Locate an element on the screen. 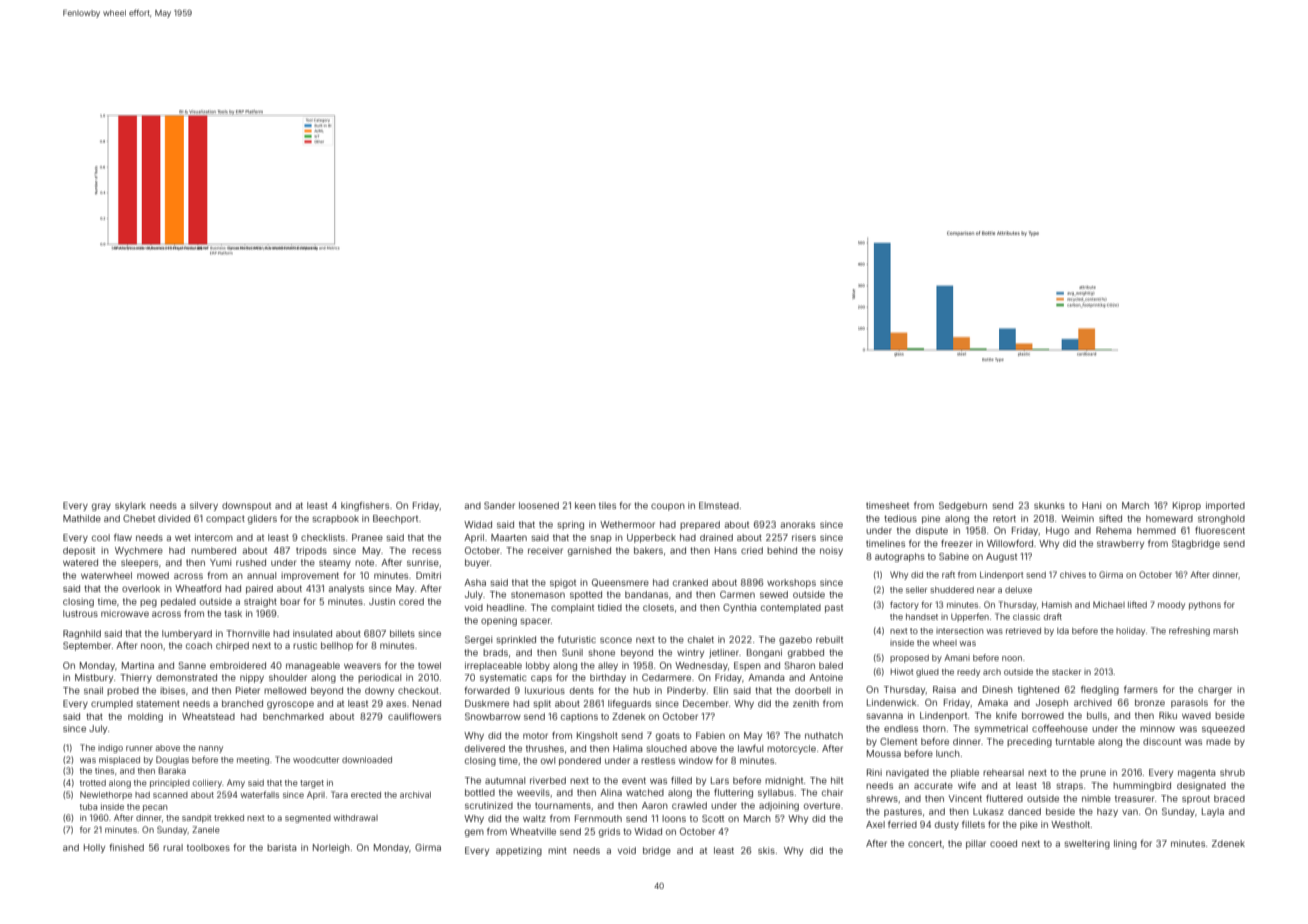 This screenshot has height=924, width=1308. jetliner is located at coordinates (724, 653).
